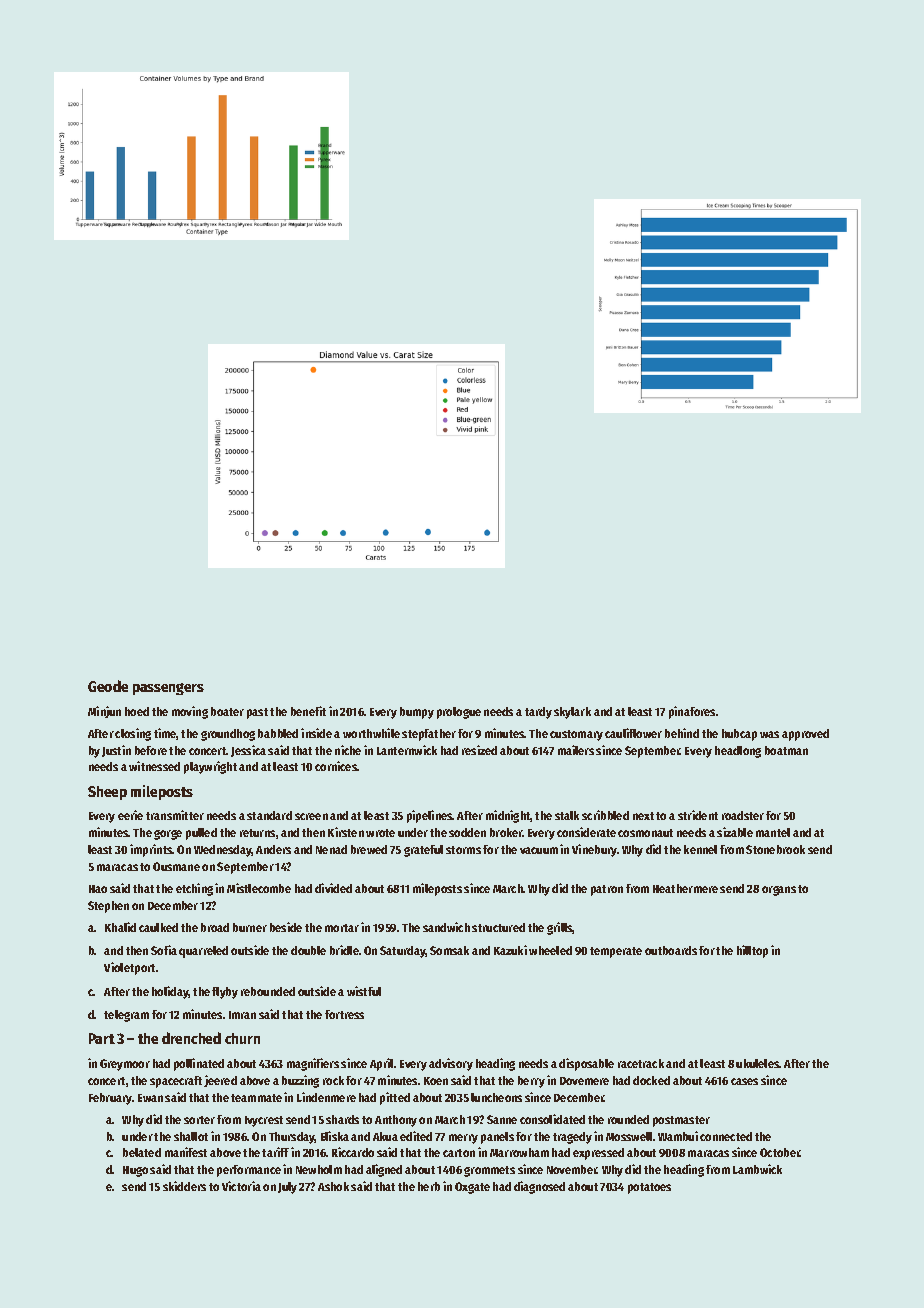 The width and height of the page is (924, 1308). What do you see at coordinates (203, 952) in the page?
I see `quarreled` at bounding box center [203, 952].
